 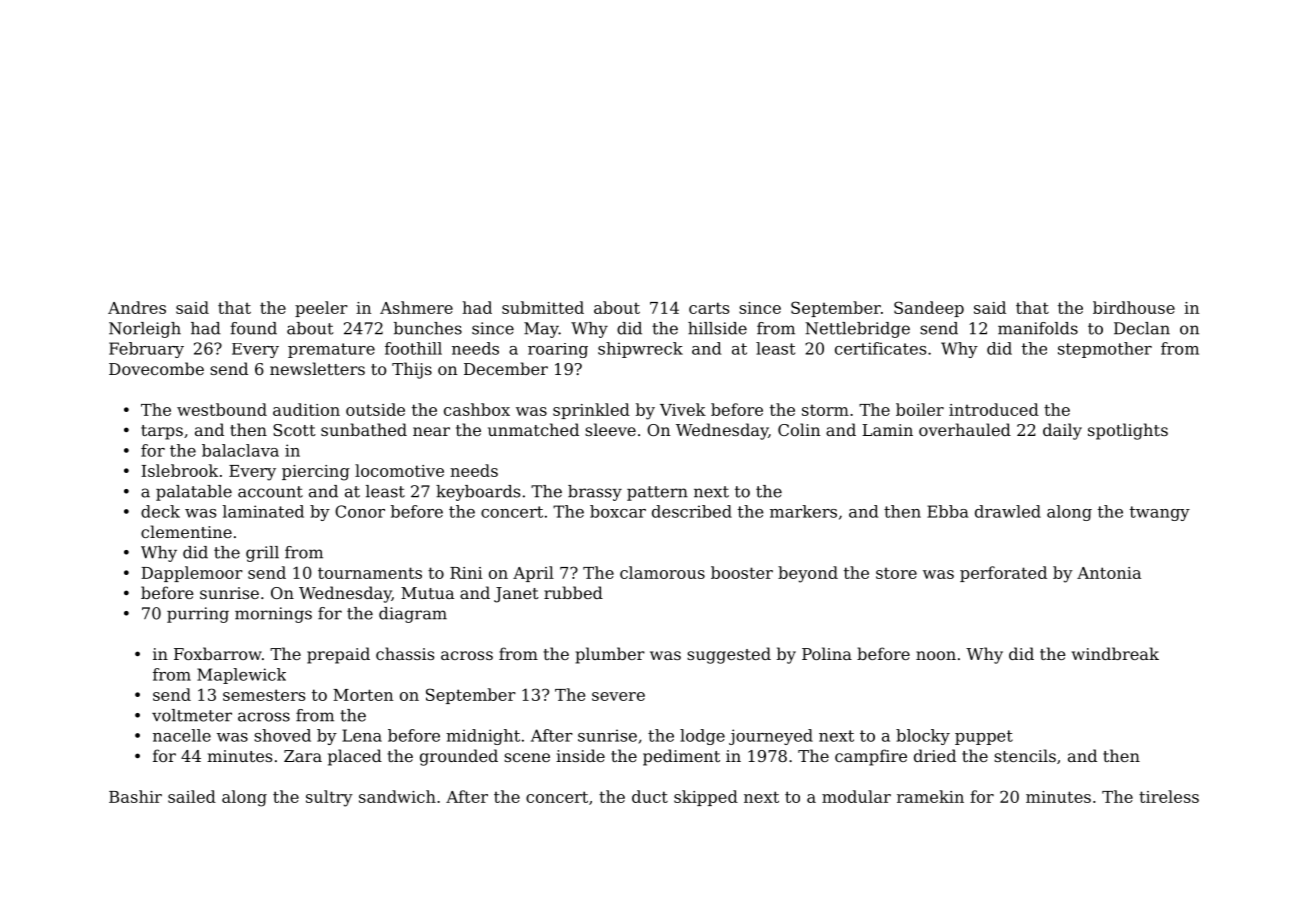 What do you see at coordinates (306, 409) in the screenshot?
I see `audition` at bounding box center [306, 409].
